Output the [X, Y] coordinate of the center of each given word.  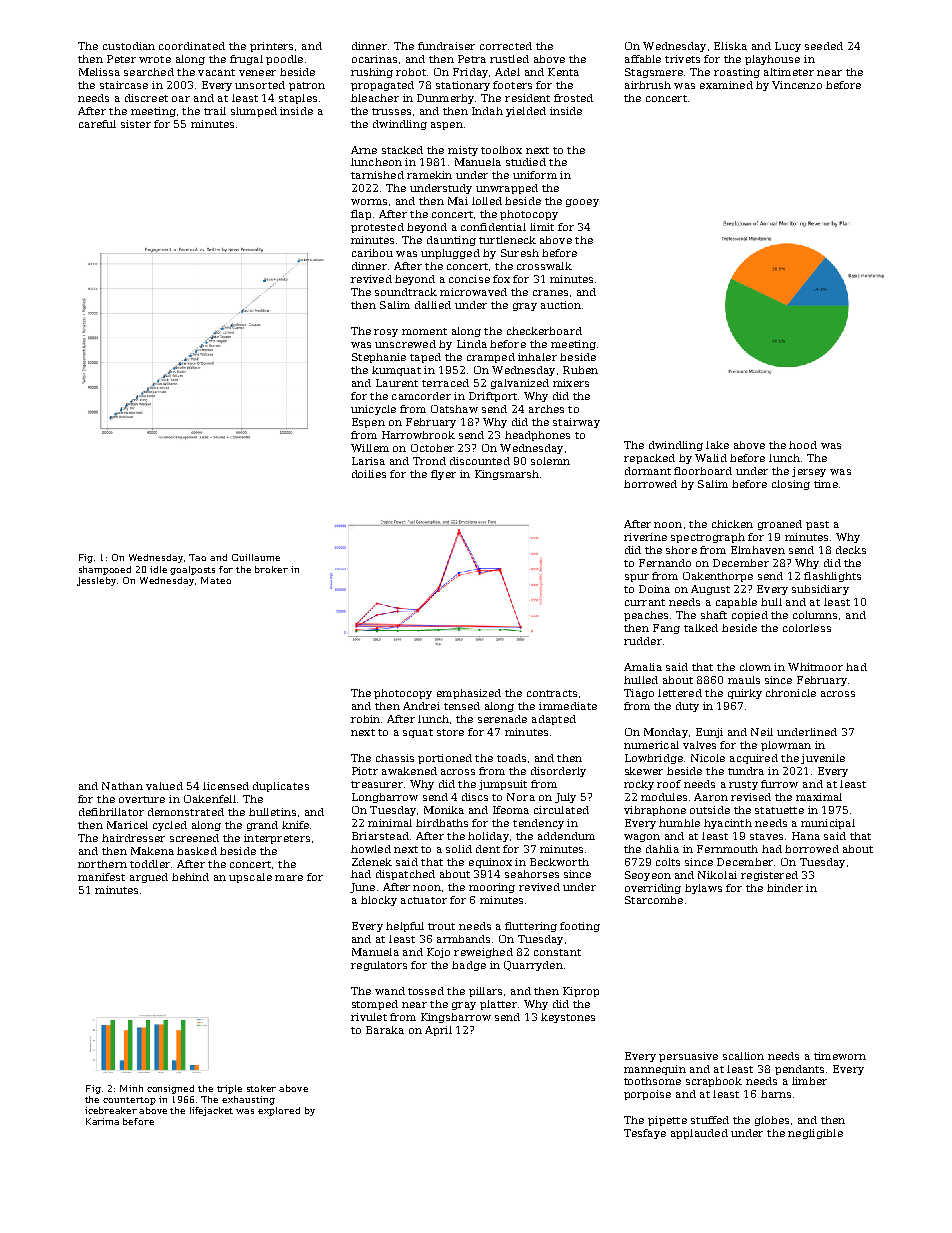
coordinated [192, 46]
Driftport [493, 397]
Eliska [730, 46]
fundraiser [446, 46]
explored [279, 1111]
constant [557, 952]
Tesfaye [645, 1134]
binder [785, 888]
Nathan [122, 786]
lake [717, 445]
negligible [815, 1134]
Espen [368, 423]
